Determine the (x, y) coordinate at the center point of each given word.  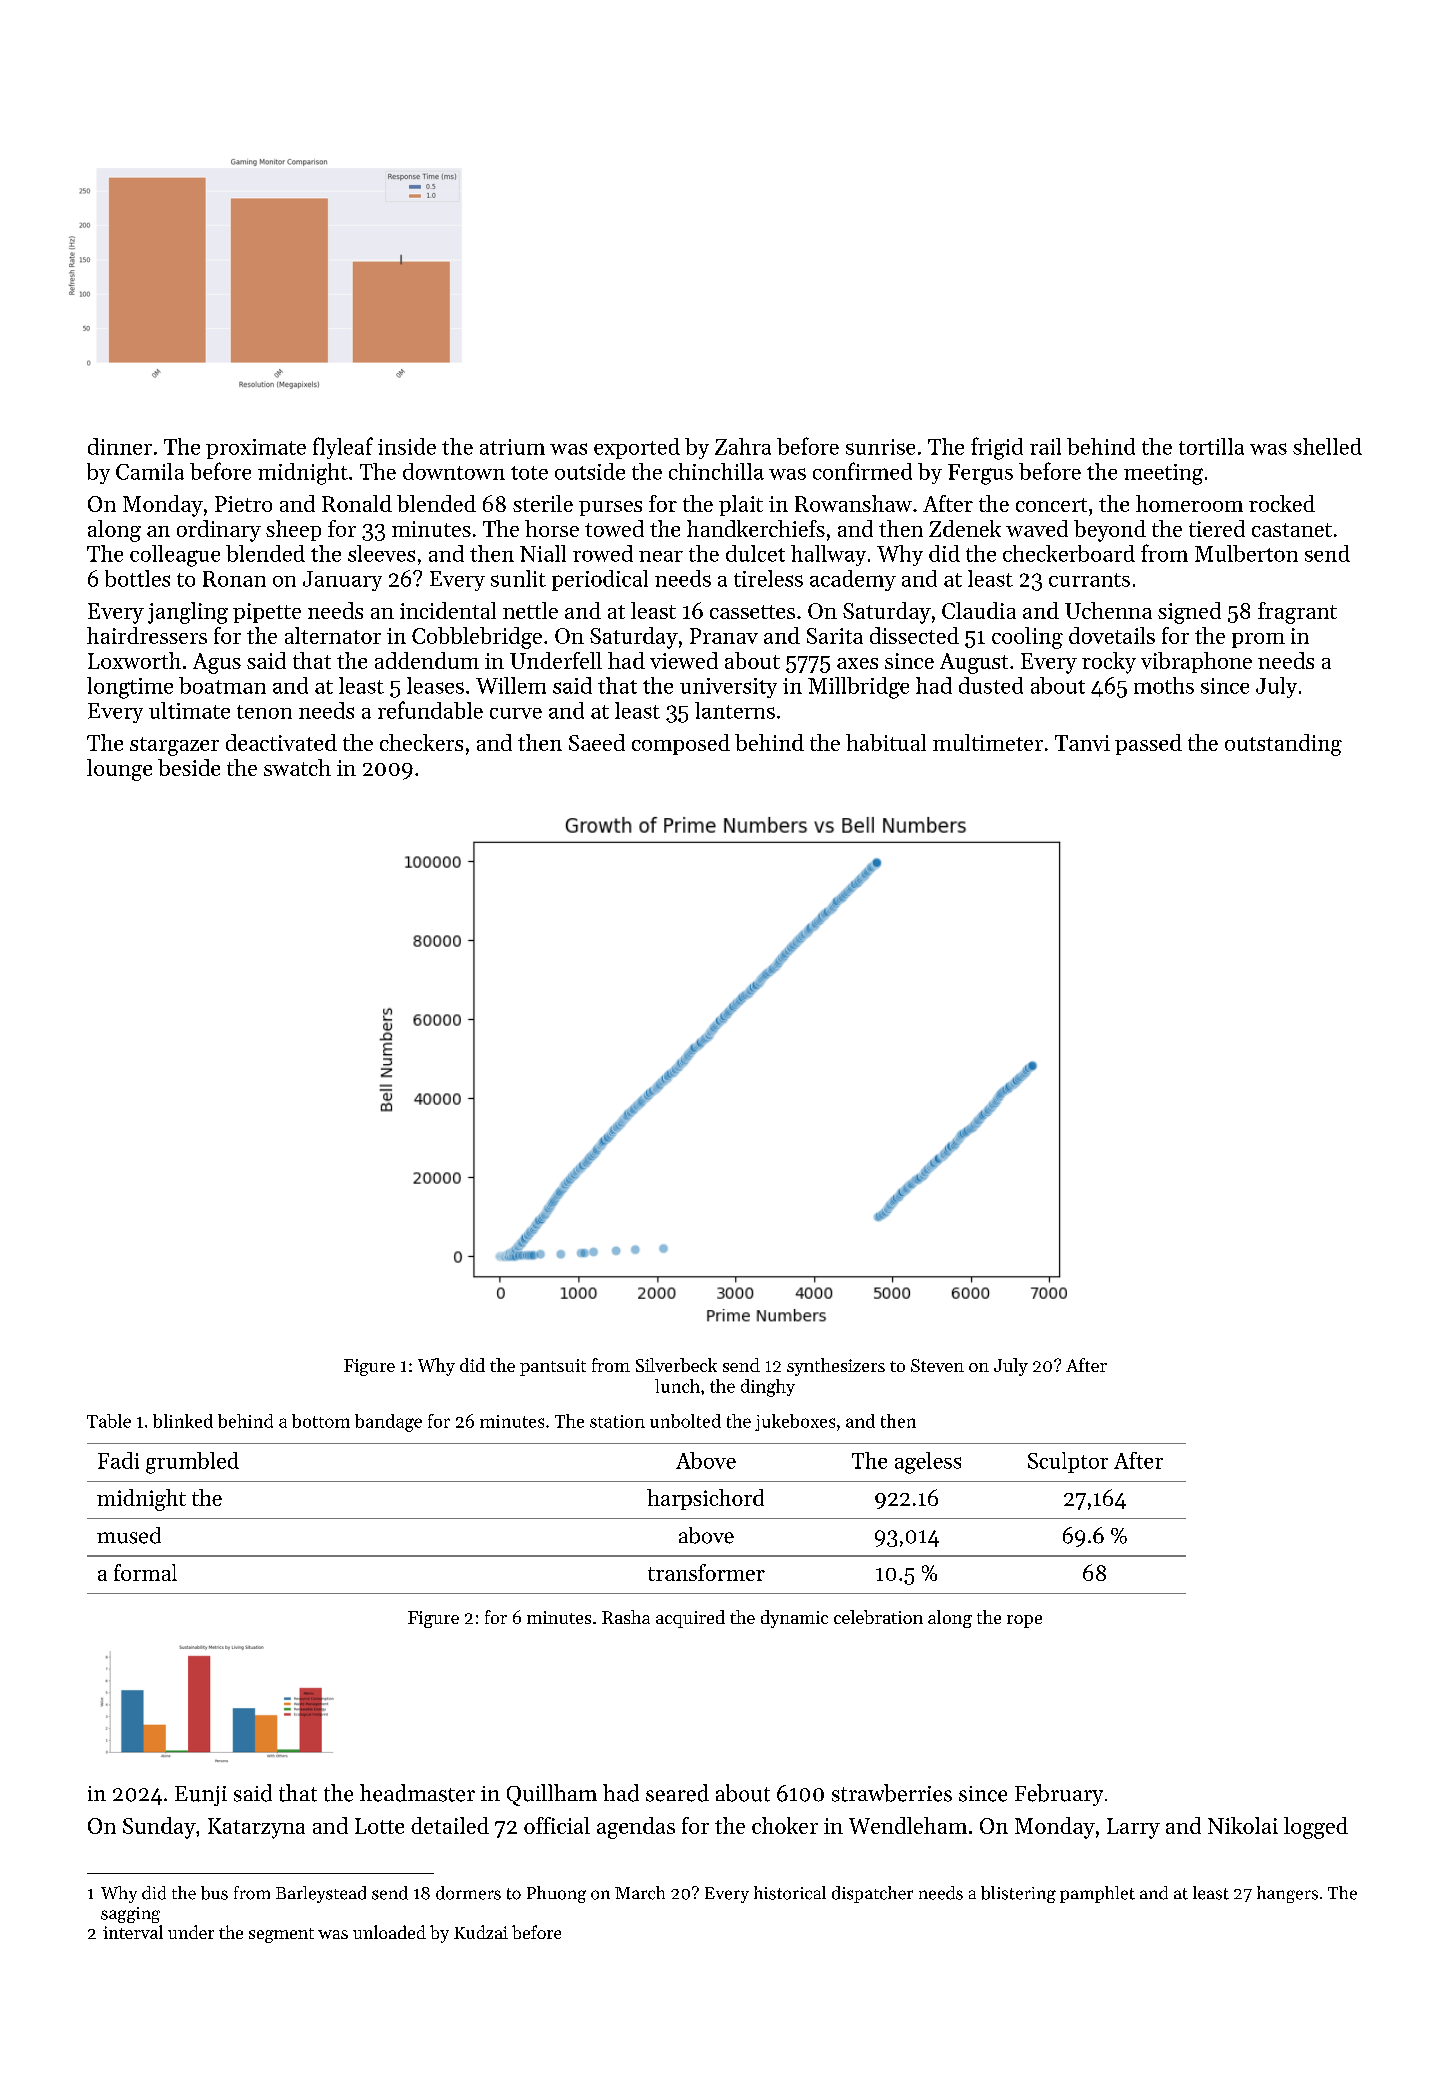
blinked (183, 1421)
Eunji (201, 1796)
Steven (937, 1365)
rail (1045, 446)
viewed (684, 660)
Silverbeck (676, 1365)
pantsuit (553, 1367)
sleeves (381, 553)
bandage (388, 1423)
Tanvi (1082, 743)
